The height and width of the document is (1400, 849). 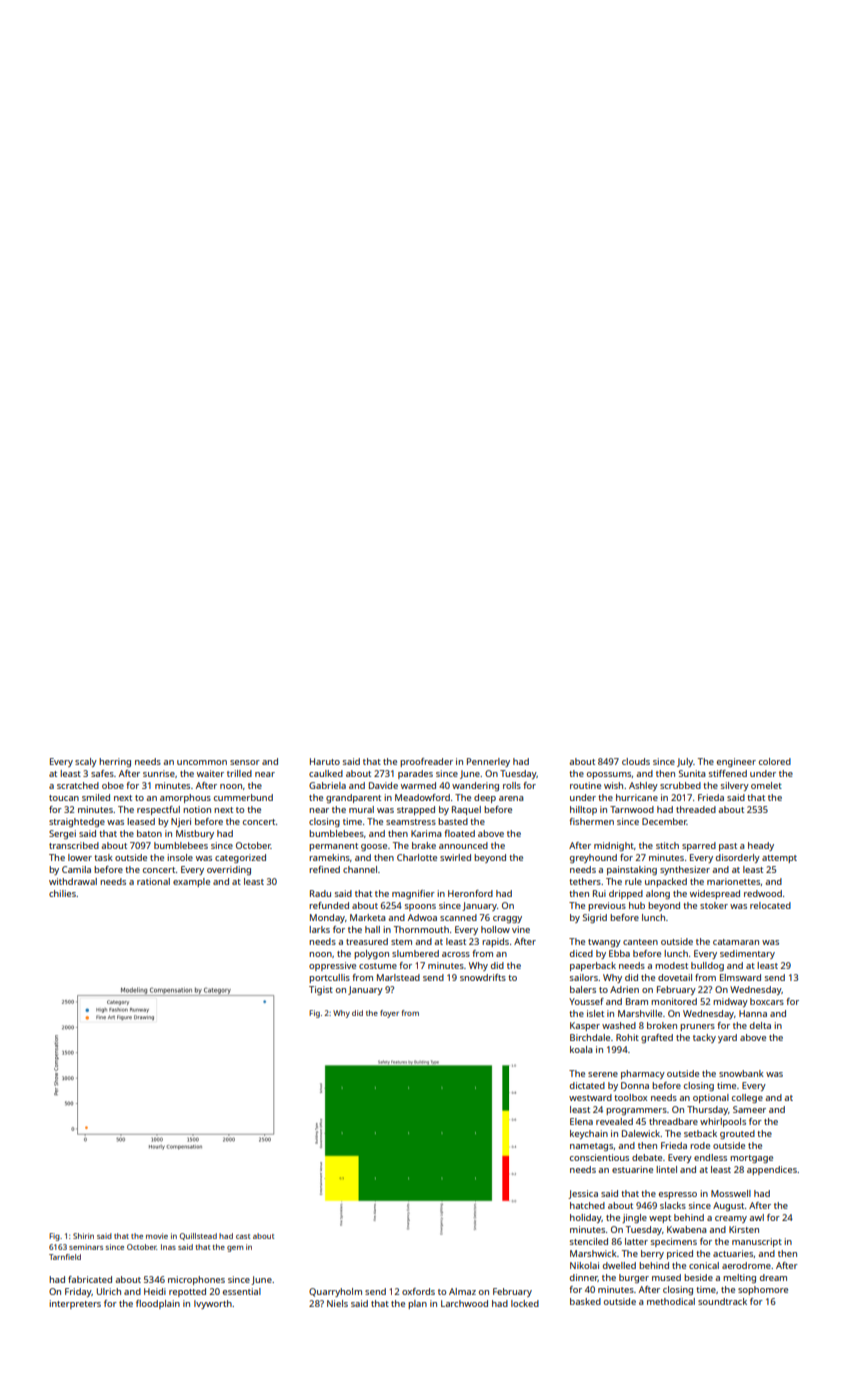 I want to click on gem, so click(x=235, y=1249).
